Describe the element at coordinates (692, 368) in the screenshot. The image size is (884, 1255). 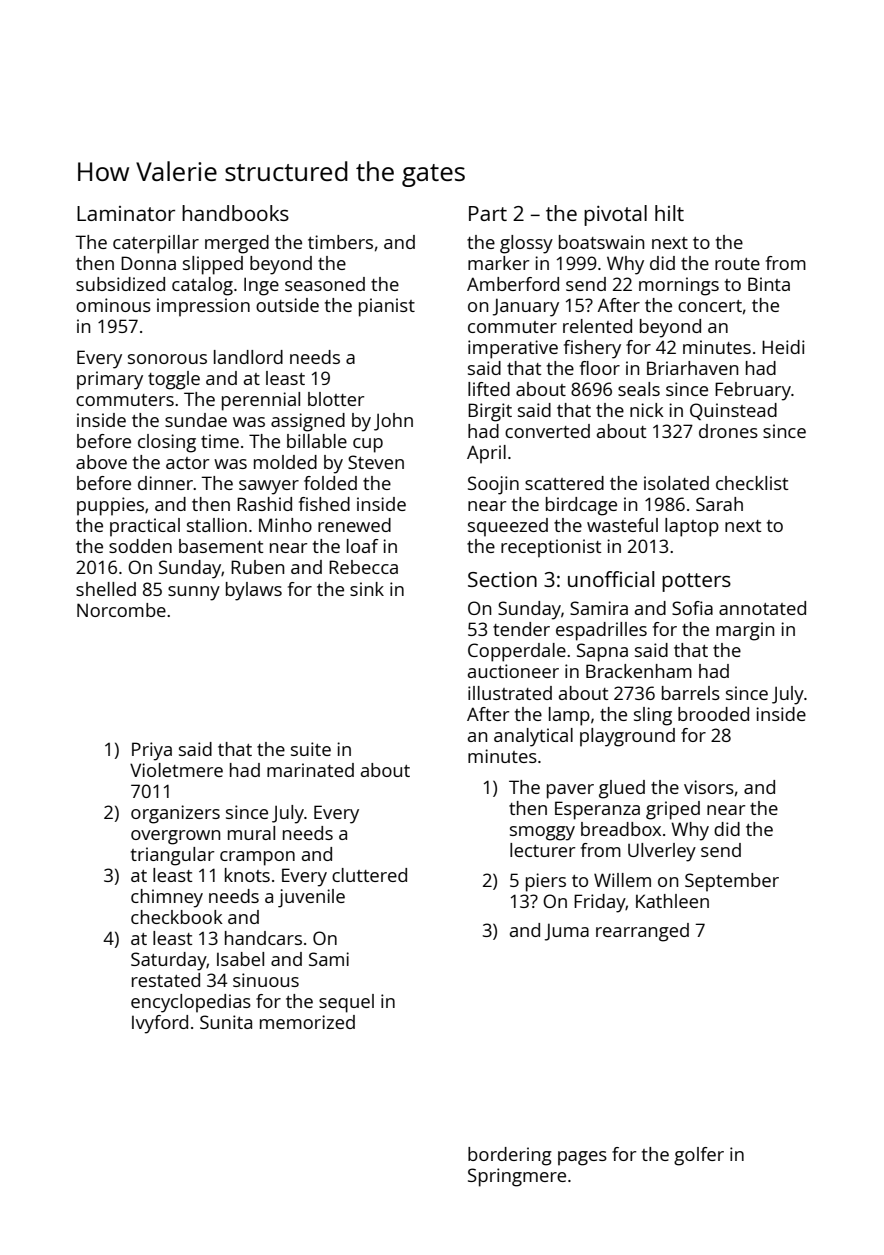
I see `Briarhaven` at that location.
